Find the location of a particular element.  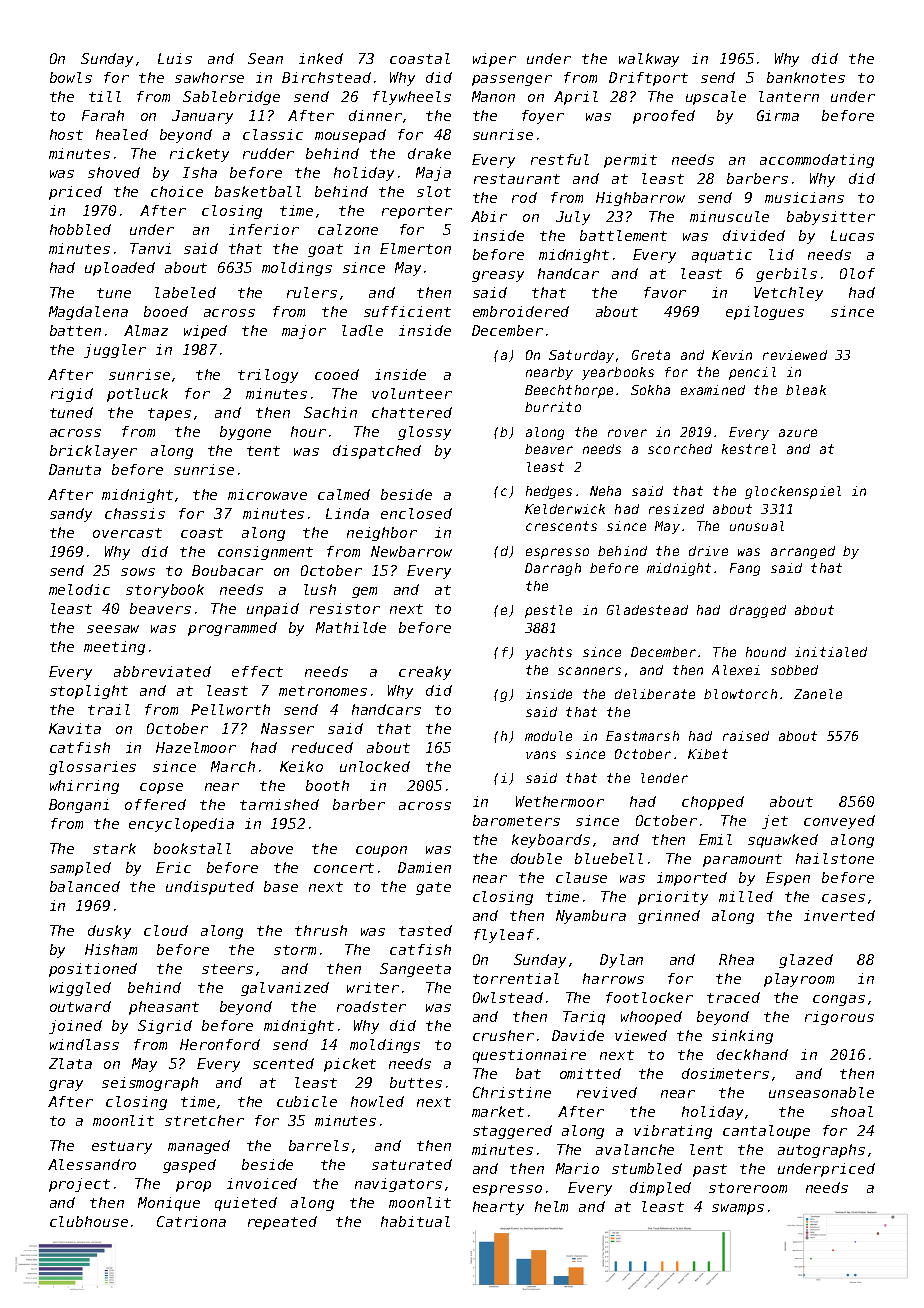

habitual is located at coordinates (415, 1221).
